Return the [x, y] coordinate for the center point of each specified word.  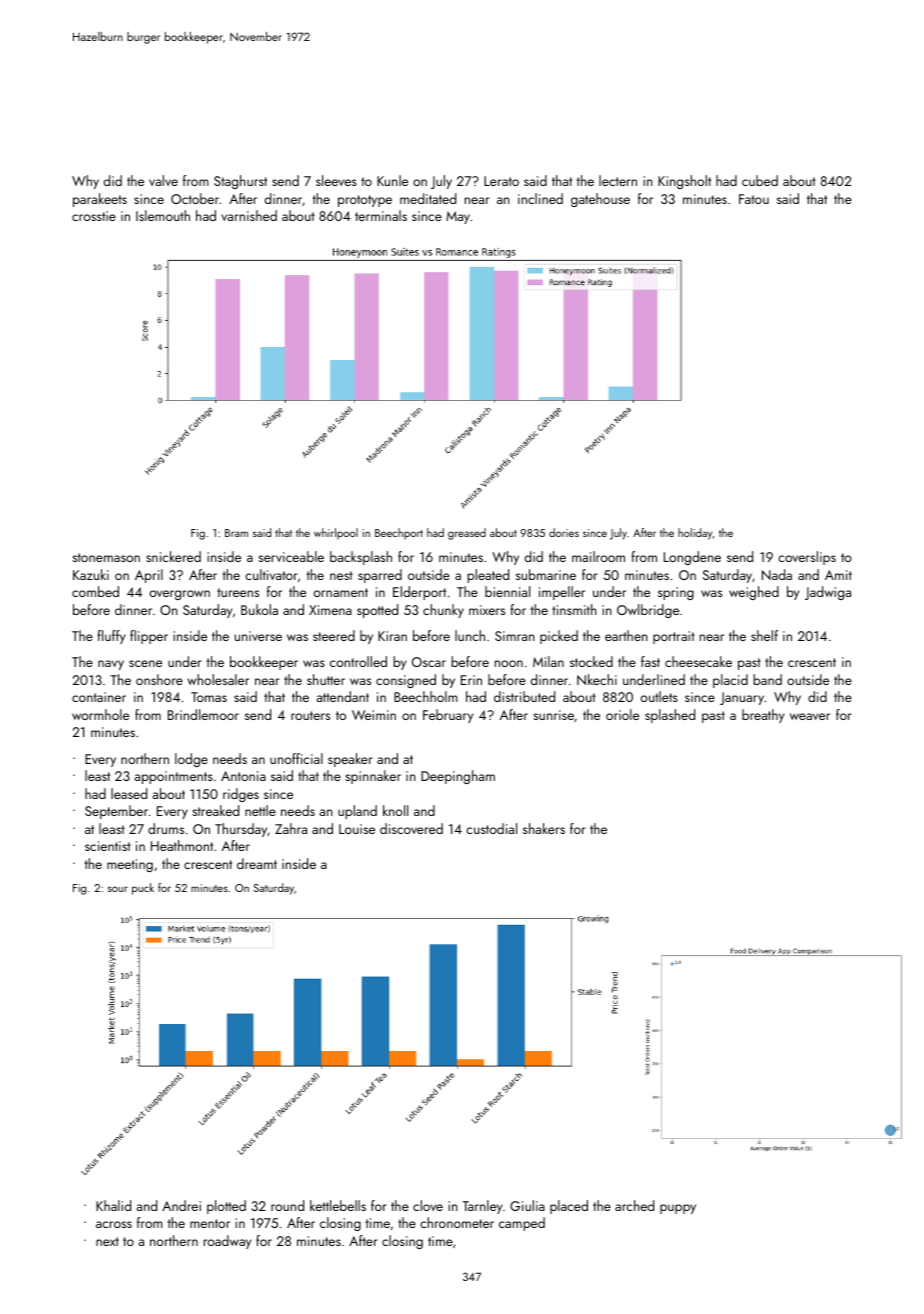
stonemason [106, 557]
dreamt [257, 863]
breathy [763, 716]
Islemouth [163, 215]
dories [564, 532]
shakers [544, 828]
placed [569, 1207]
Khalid [113, 1205]
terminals [381, 215]
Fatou [754, 199]
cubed [760, 180]
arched [634, 1205]
